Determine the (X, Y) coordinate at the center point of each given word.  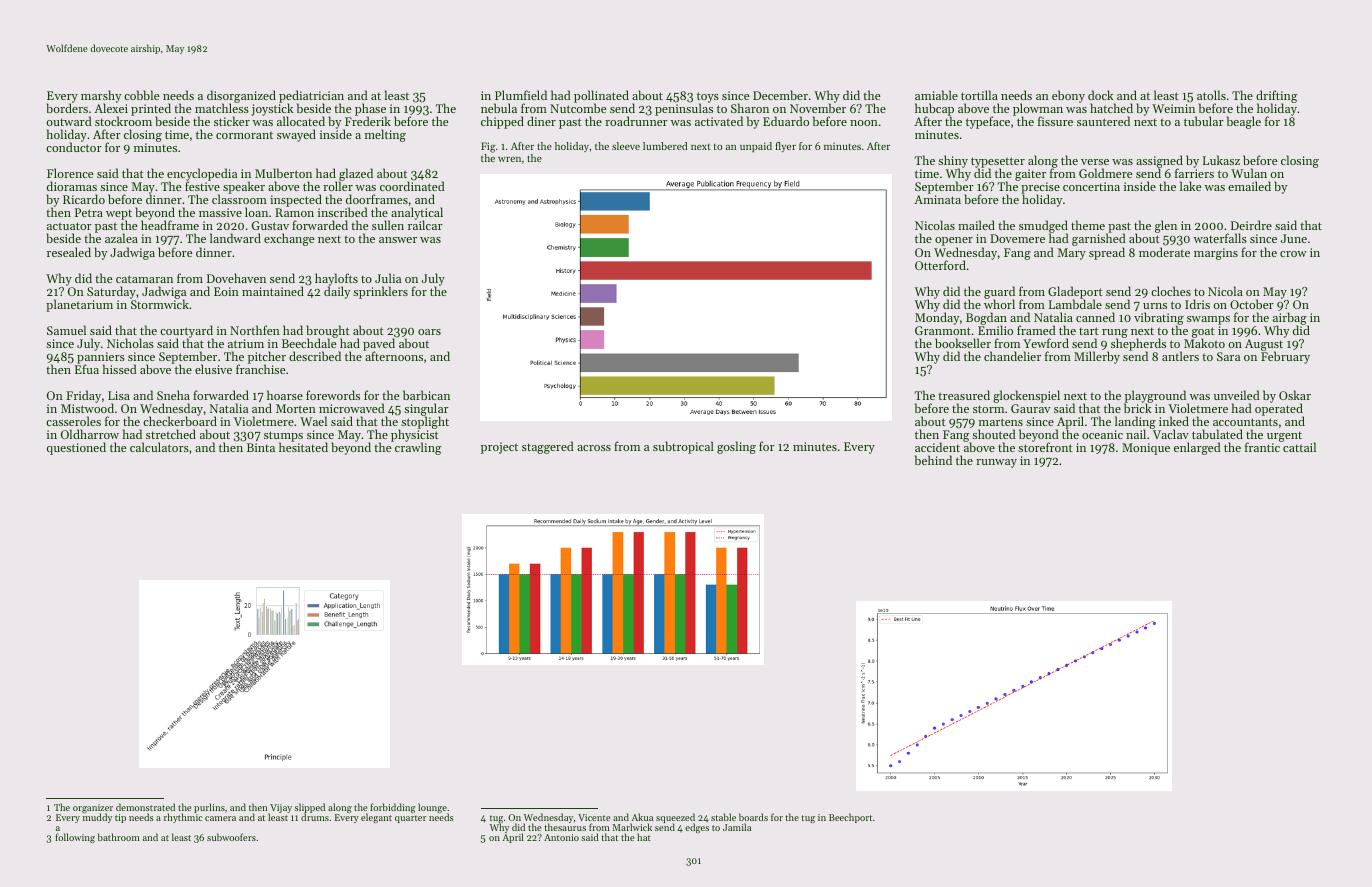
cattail (1299, 447)
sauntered (1103, 121)
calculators (159, 447)
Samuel (66, 330)
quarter (410, 819)
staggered (548, 447)
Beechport (850, 818)
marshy (101, 97)
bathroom (119, 837)
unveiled (1237, 395)
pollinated (601, 96)
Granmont (943, 330)
